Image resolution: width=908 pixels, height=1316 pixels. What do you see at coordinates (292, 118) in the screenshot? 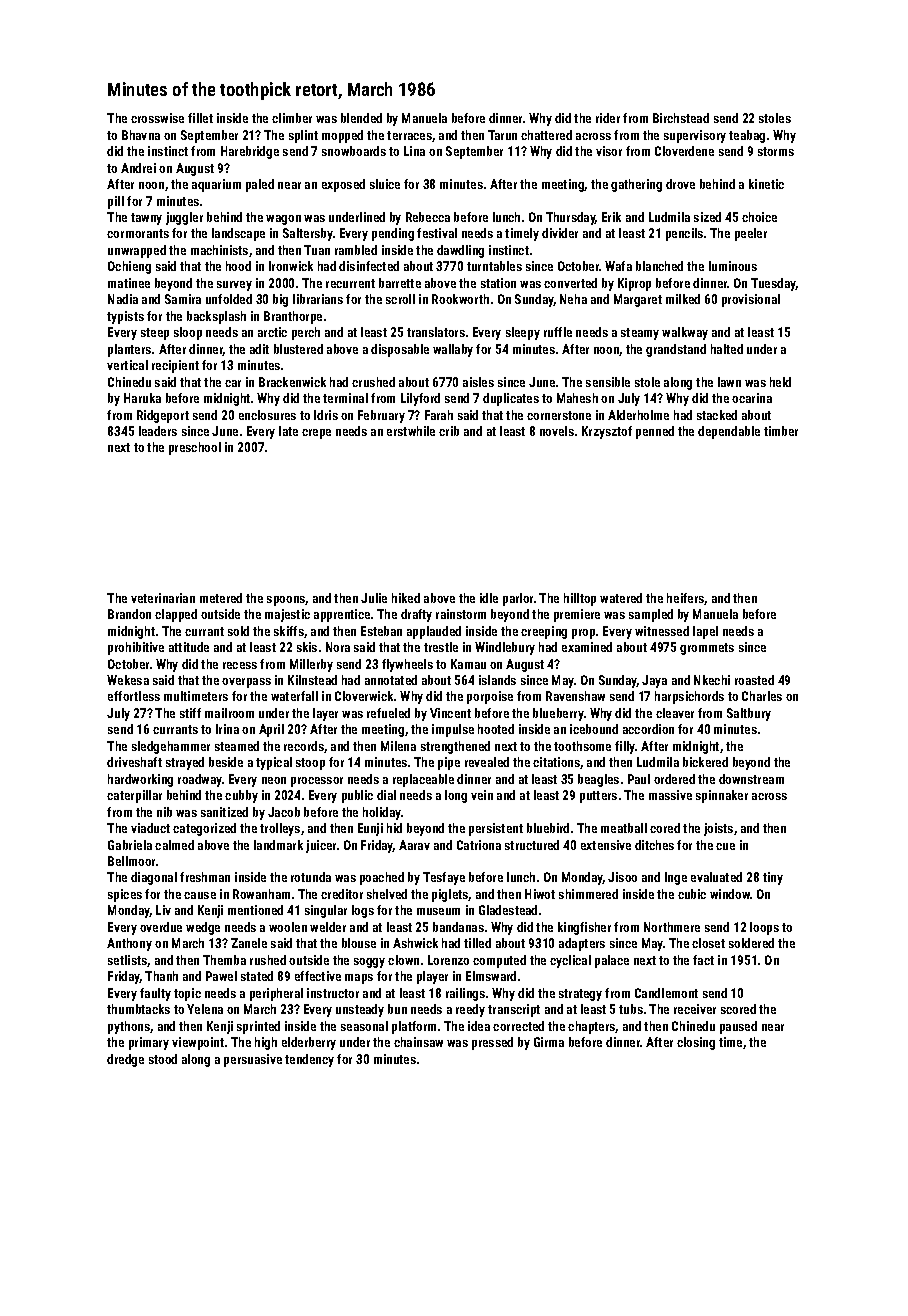
I see `climber` at bounding box center [292, 118].
